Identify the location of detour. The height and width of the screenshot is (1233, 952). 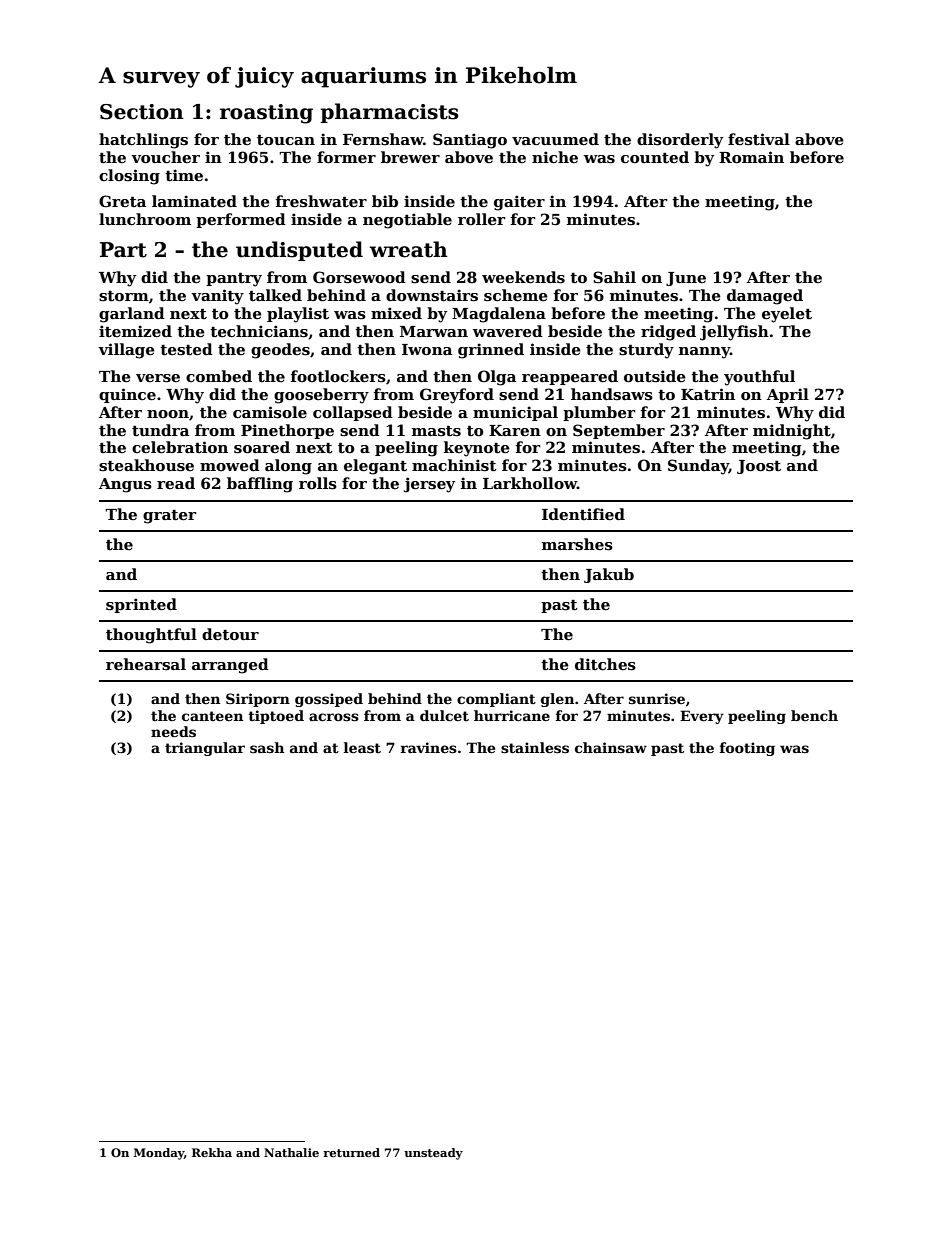
(230, 634).
